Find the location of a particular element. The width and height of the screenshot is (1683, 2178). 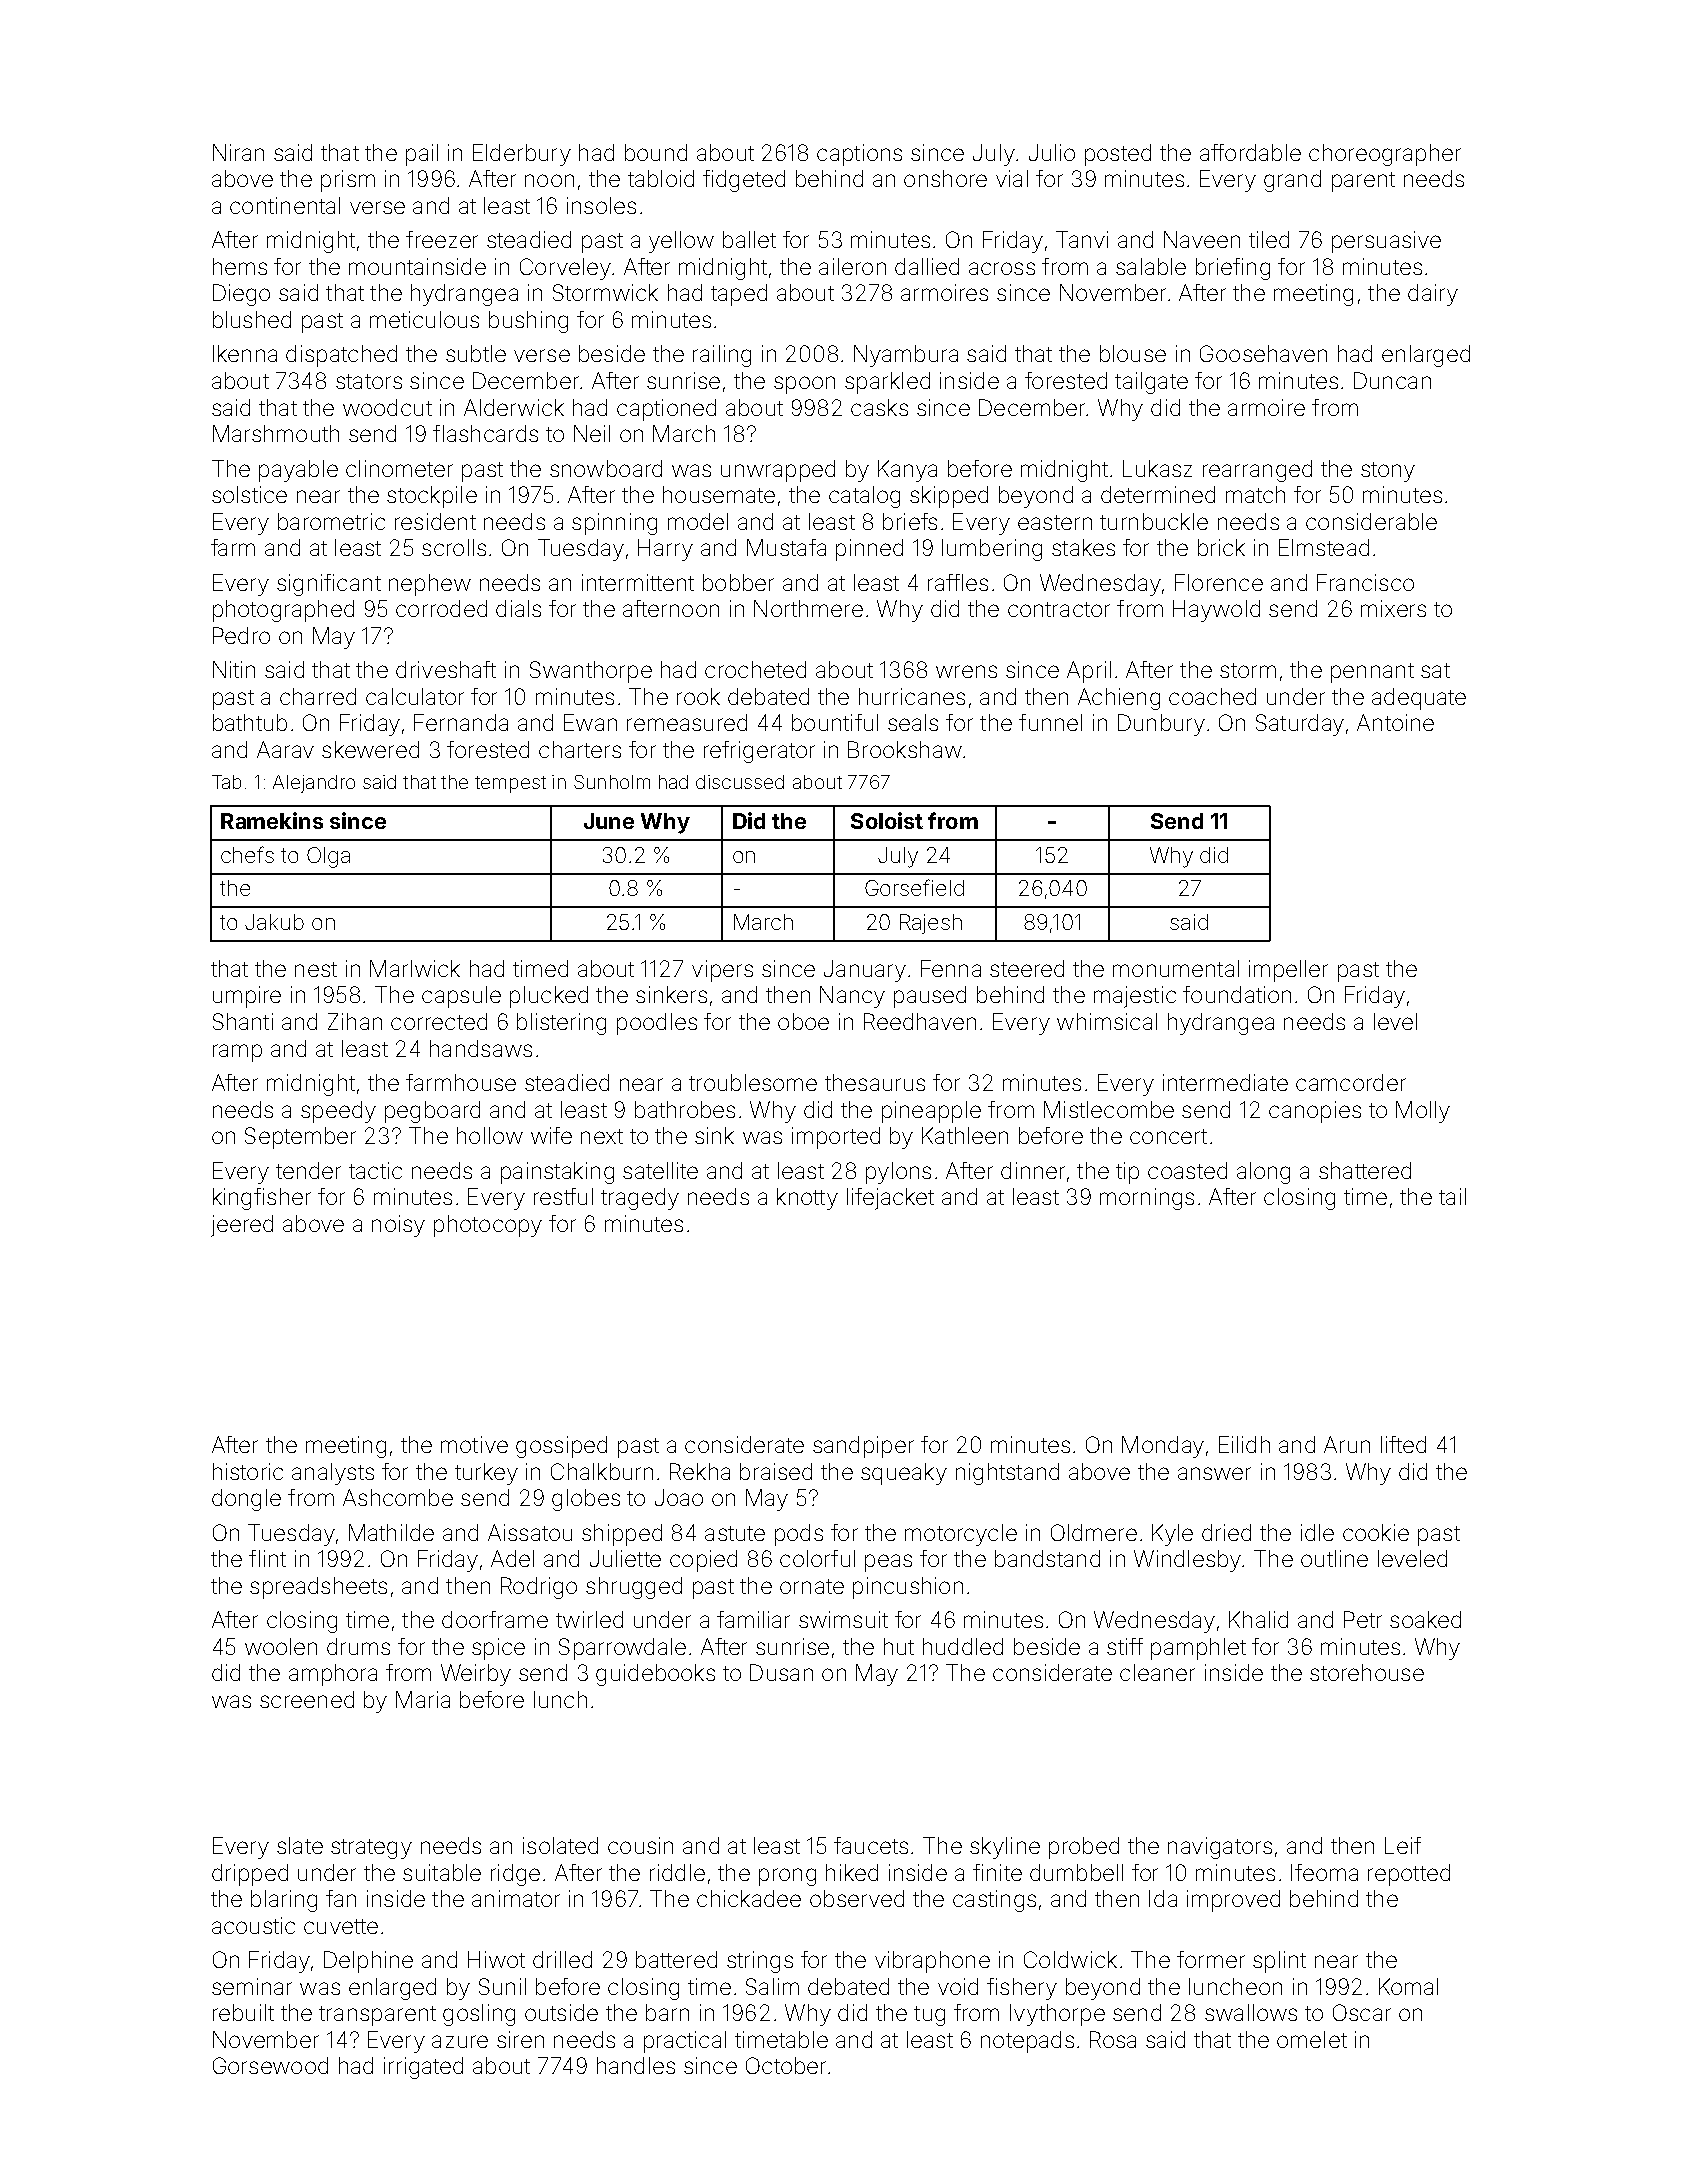

Arun is located at coordinates (1347, 1444).
